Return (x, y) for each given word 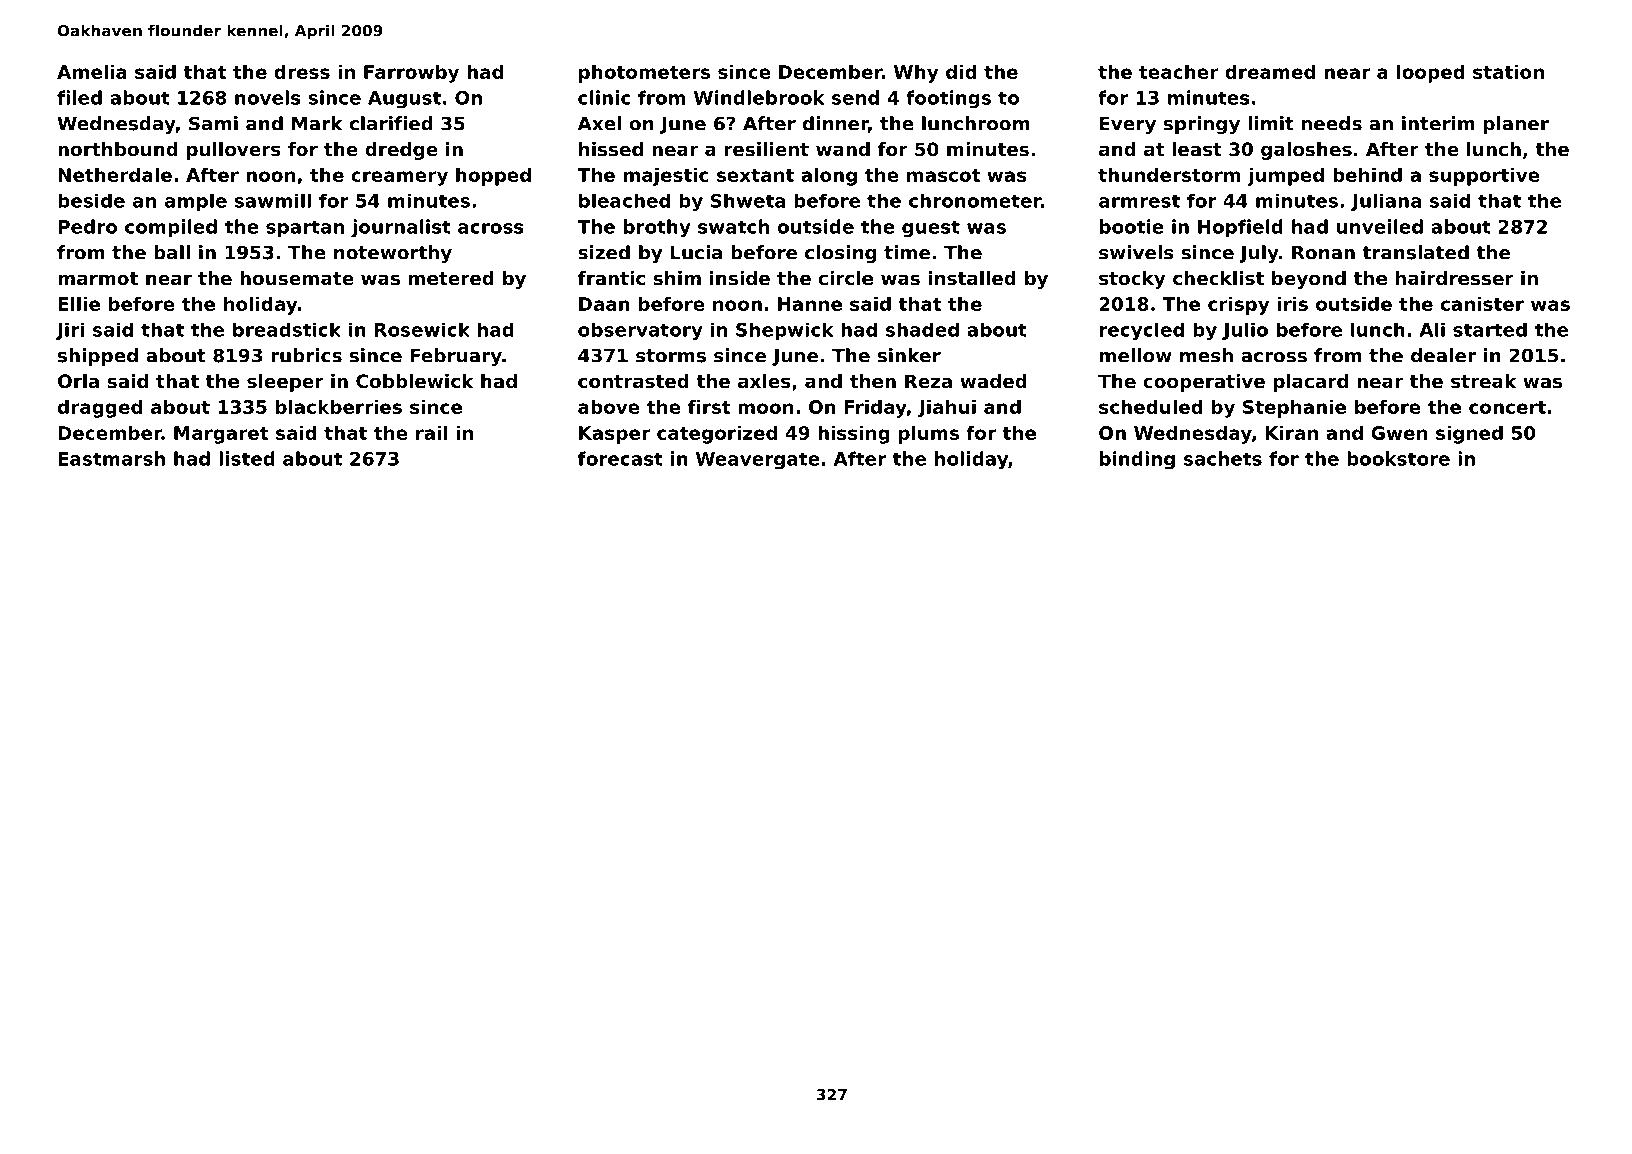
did (961, 71)
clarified (391, 123)
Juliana (1386, 202)
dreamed (1270, 72)
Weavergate (758, 460)
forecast (620, 458)
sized (604, 252)
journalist (401, 228)
